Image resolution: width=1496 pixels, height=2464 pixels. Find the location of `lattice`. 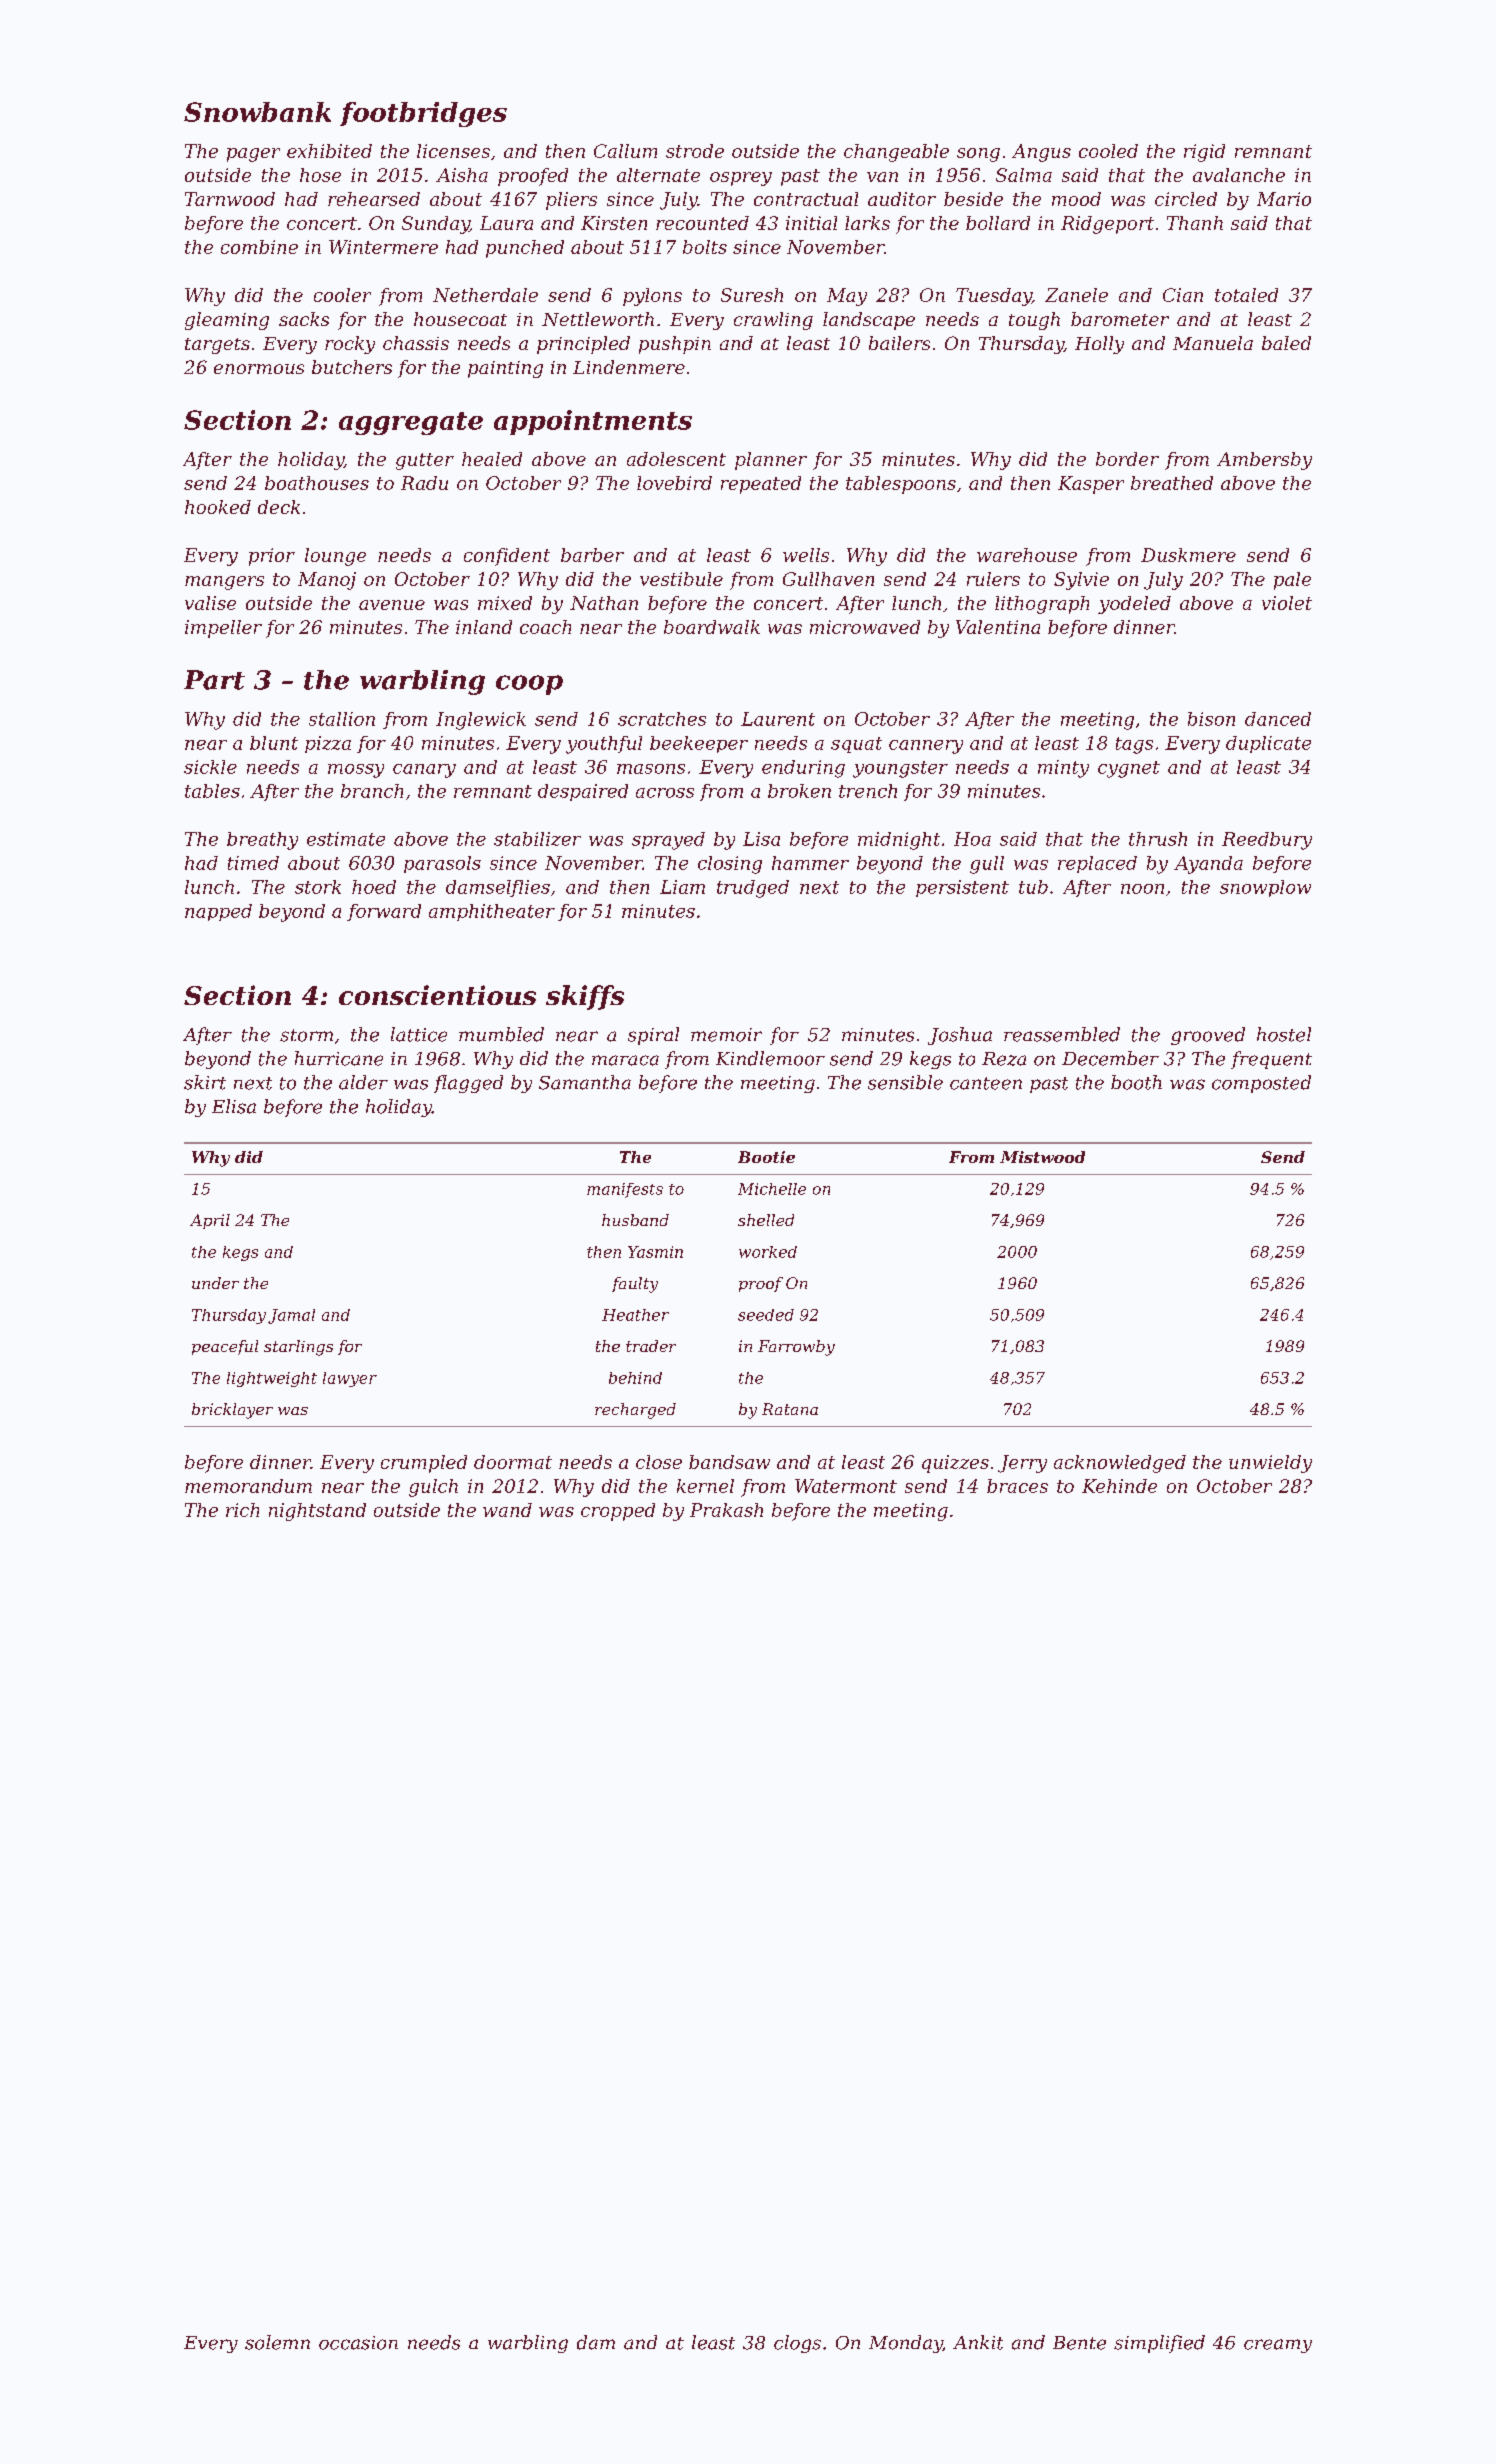

lattice is located at coordinates (419, 1034).
